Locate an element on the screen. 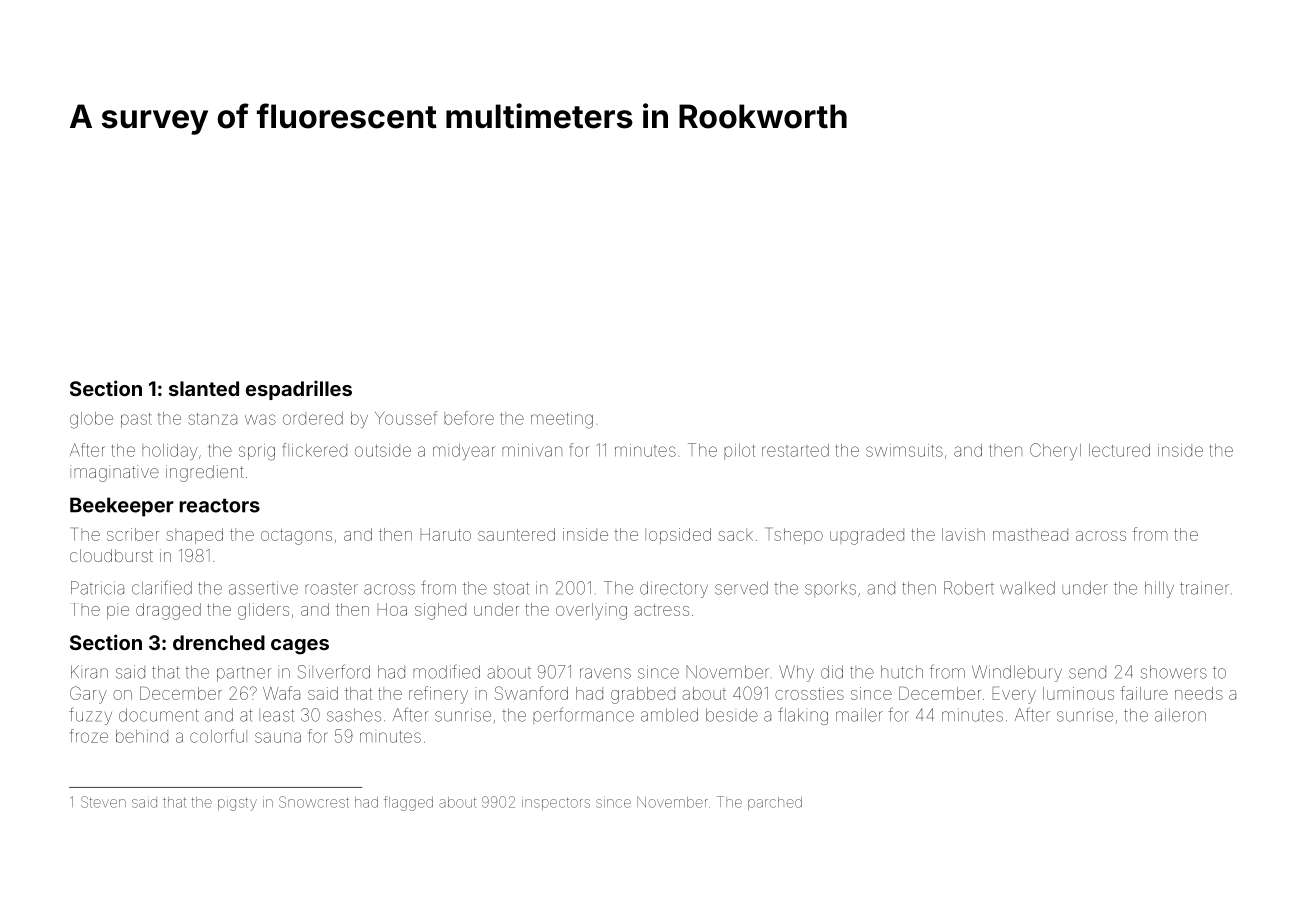 The width and height of the screenshot is (1308, 924). overlying is located at coordinates (591, 611).
